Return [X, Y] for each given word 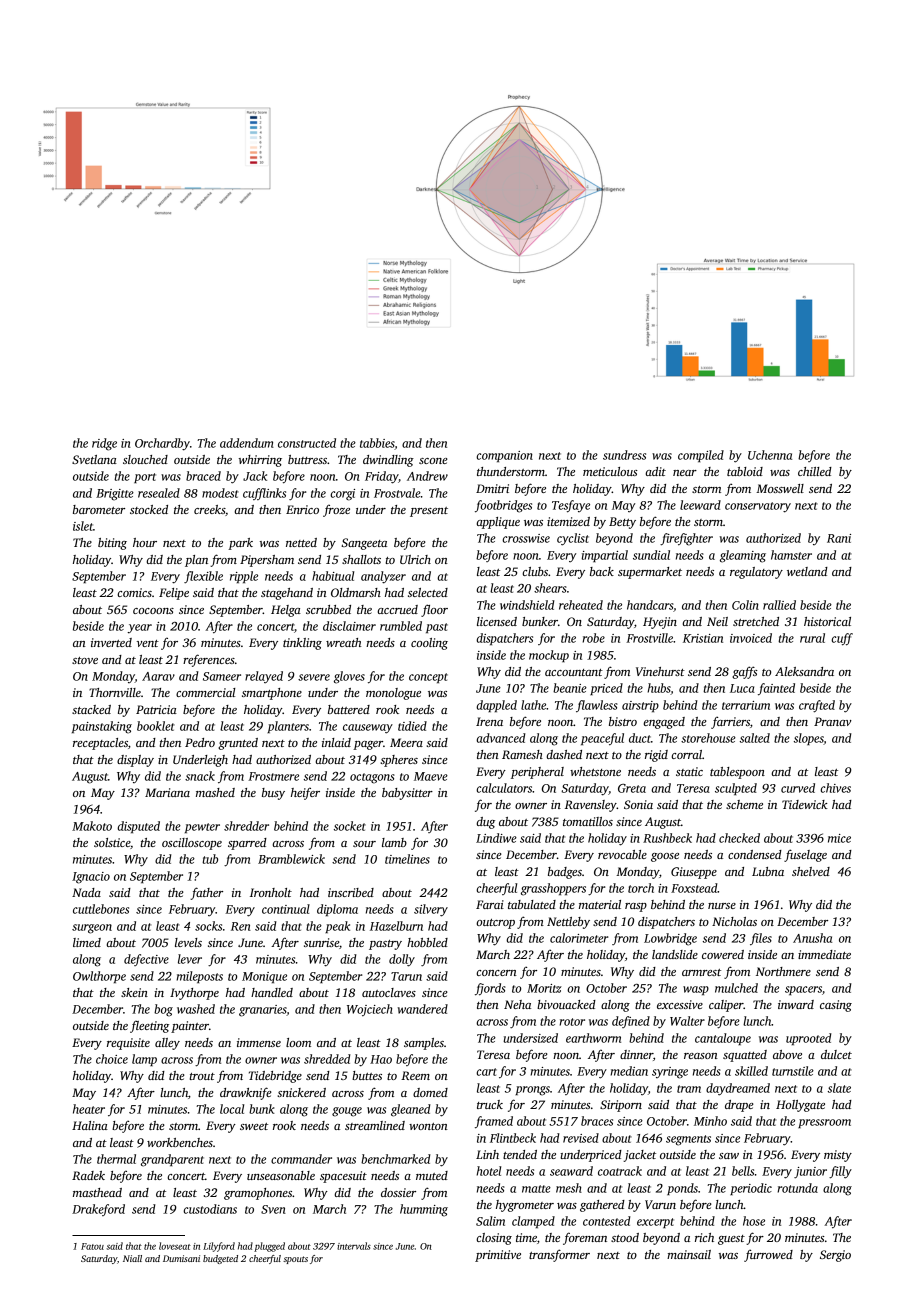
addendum [247, 443]
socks [208, 926]
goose [665, 857]
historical [827, 621]
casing [836, 1006]
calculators [504, 788]
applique [498, 523]
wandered [423, 1009]
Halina [90, 1125]
